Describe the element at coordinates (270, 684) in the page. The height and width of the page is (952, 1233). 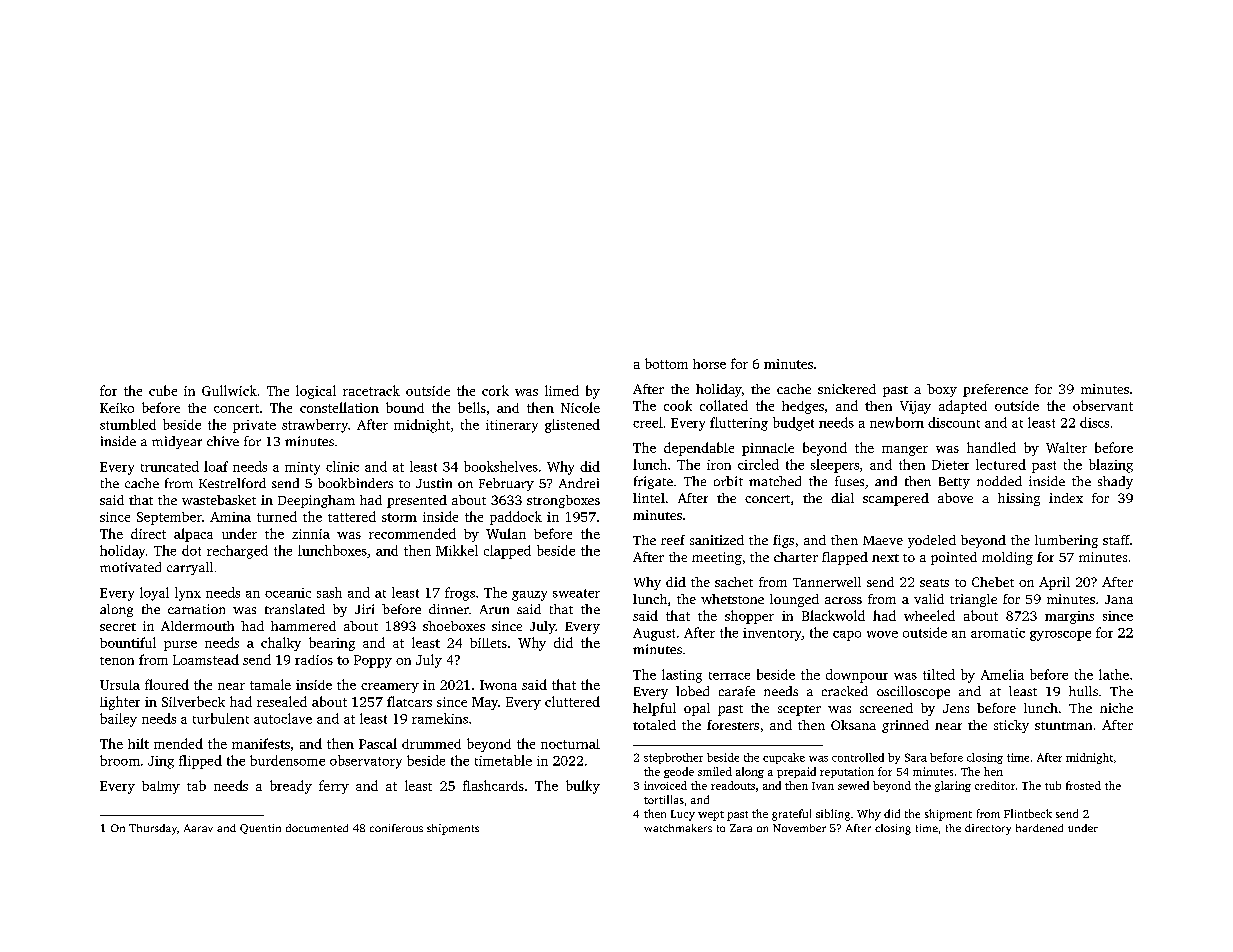
I see `tamale` at that location.
